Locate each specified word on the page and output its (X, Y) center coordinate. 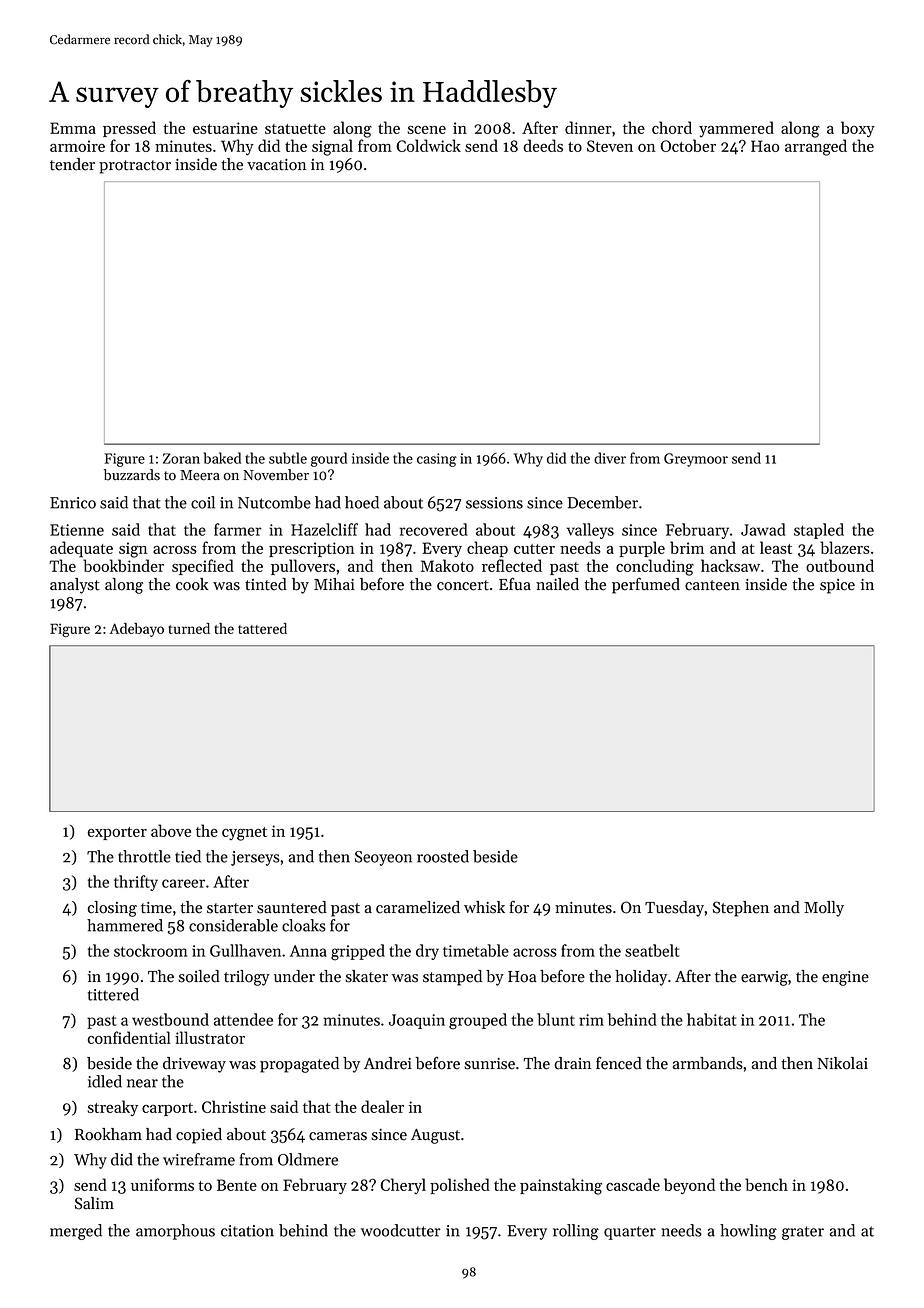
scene (426, 130)
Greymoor (696, 460)
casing (437, 460)
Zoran (181, 458)
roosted (443, 856)
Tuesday (674, 909)
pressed (129, 129)
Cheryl (403, 1186)
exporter (117, 833)
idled (105, 1081)
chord (672, 127)
